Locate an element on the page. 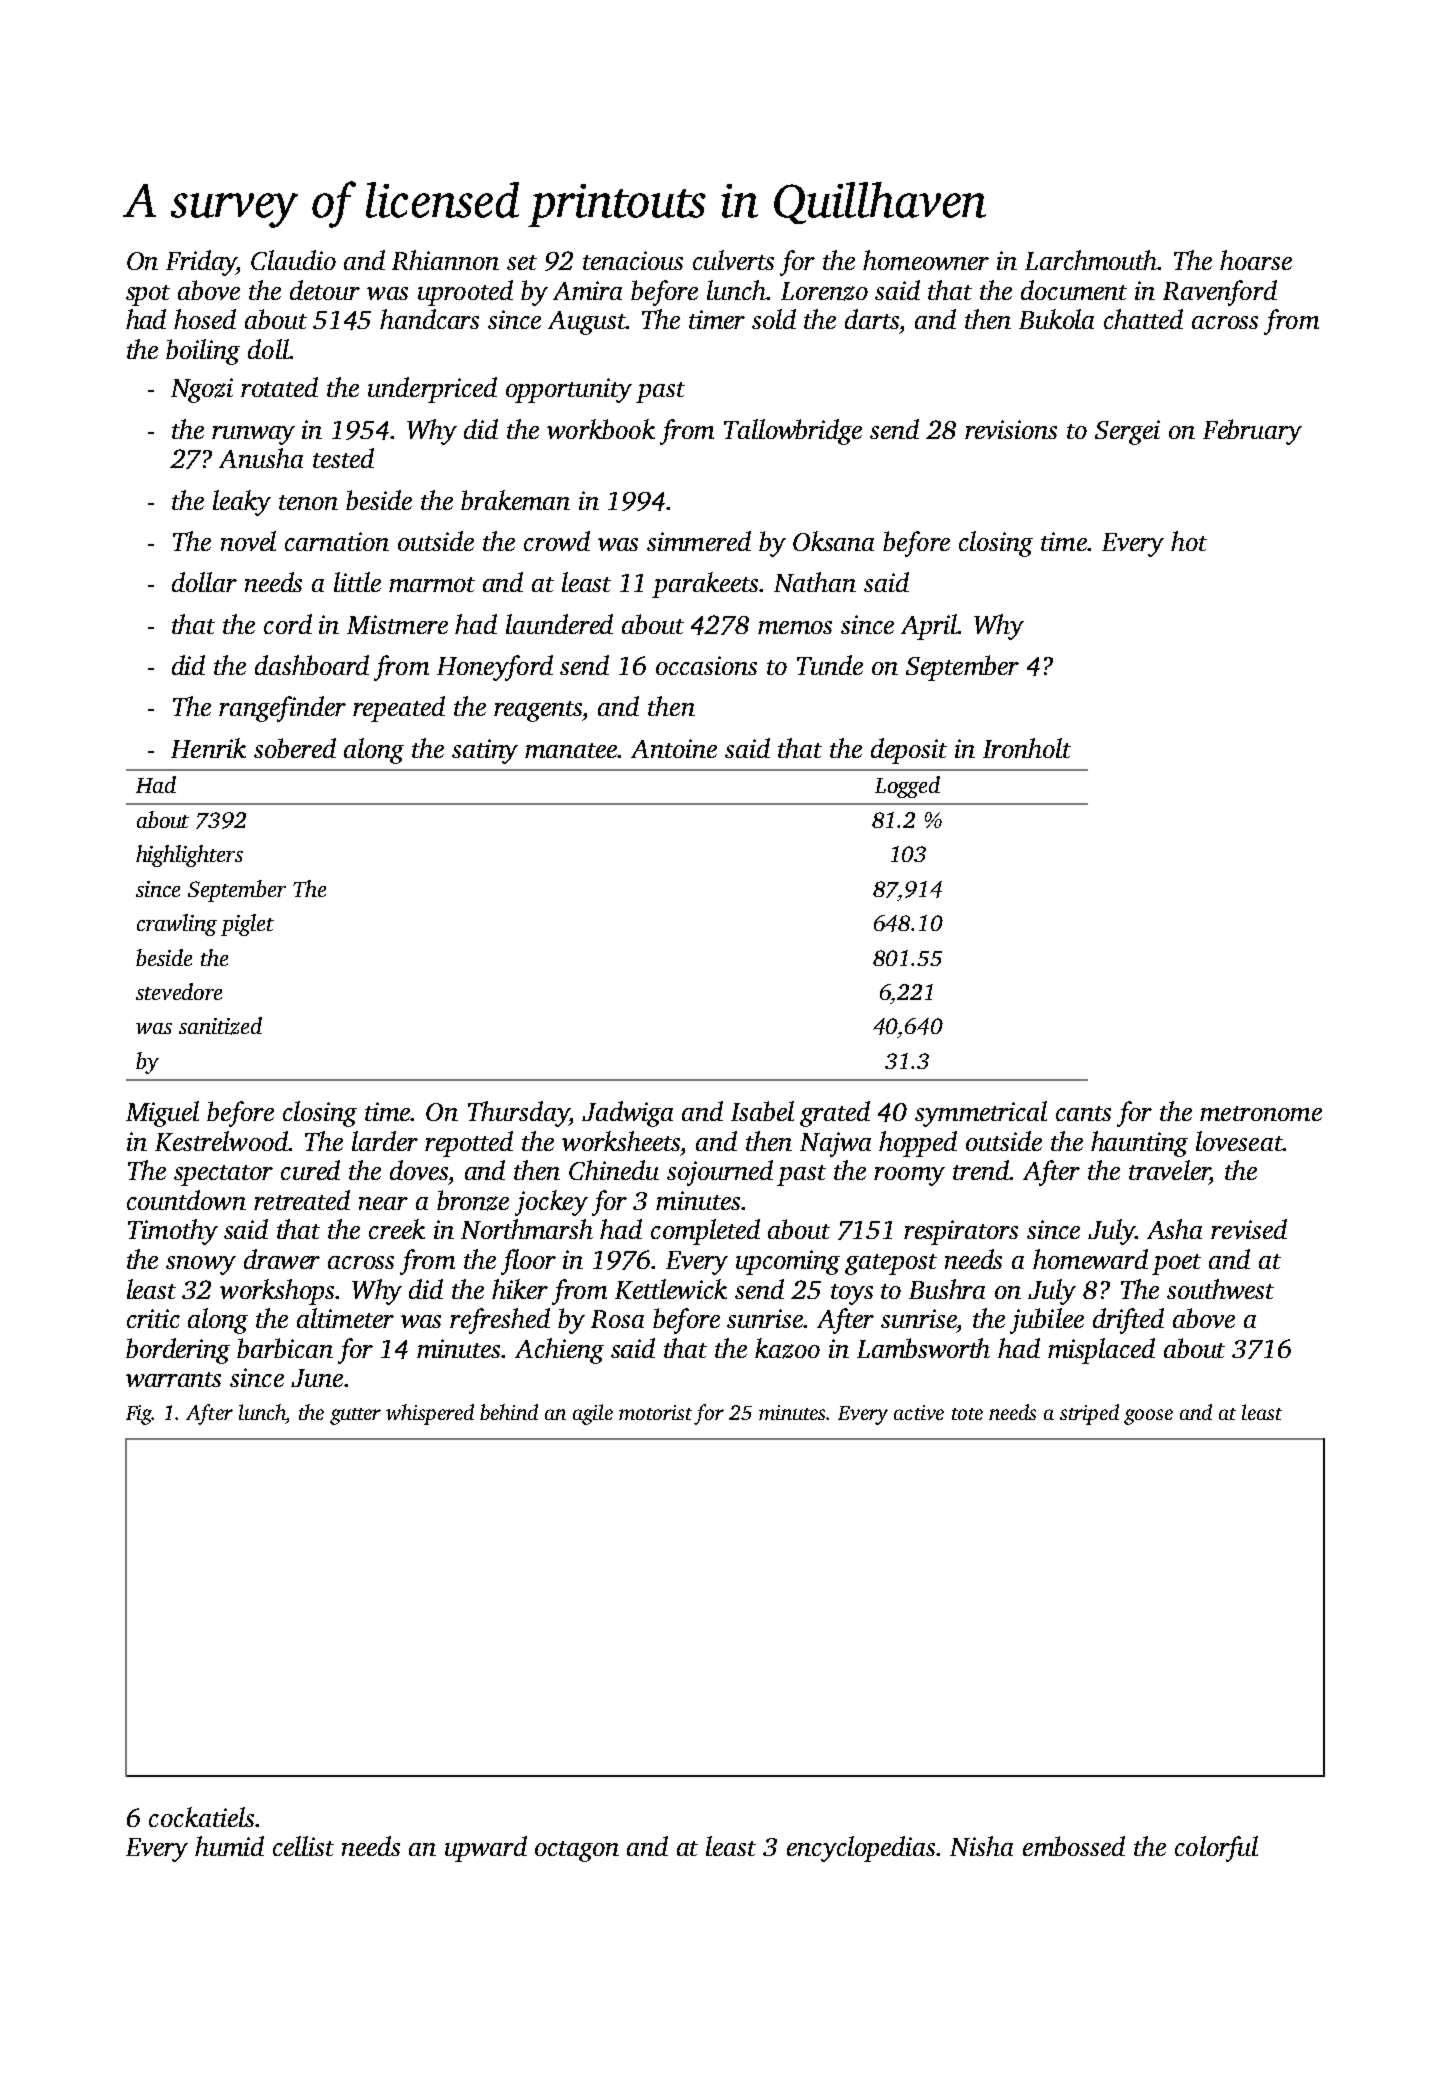 The image size is (1450, 2100). whispered is located at coordinates (430, 1414).
